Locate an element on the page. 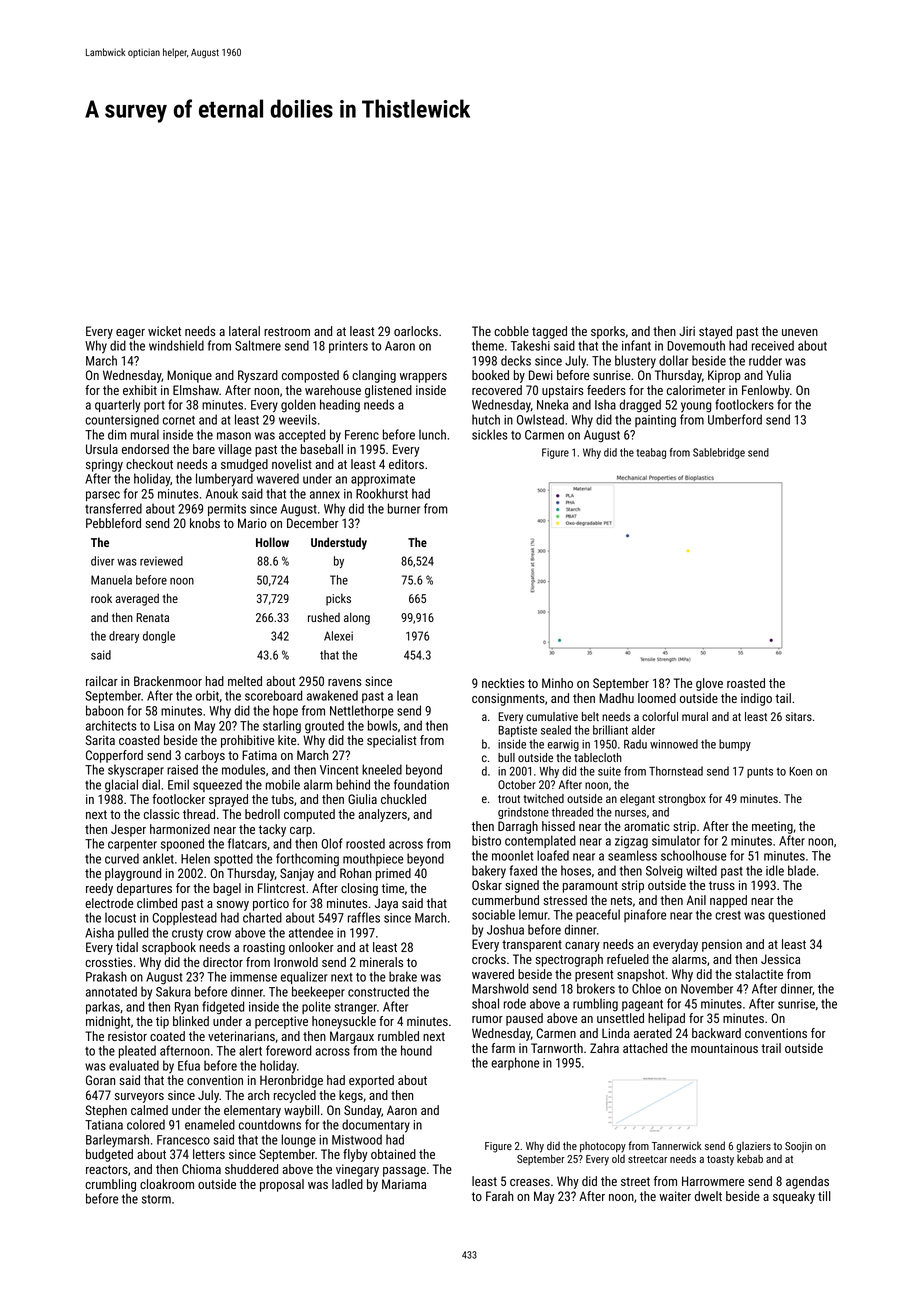 This image has height=1308, width=924. sickles is located at coordinates (490, 434).
